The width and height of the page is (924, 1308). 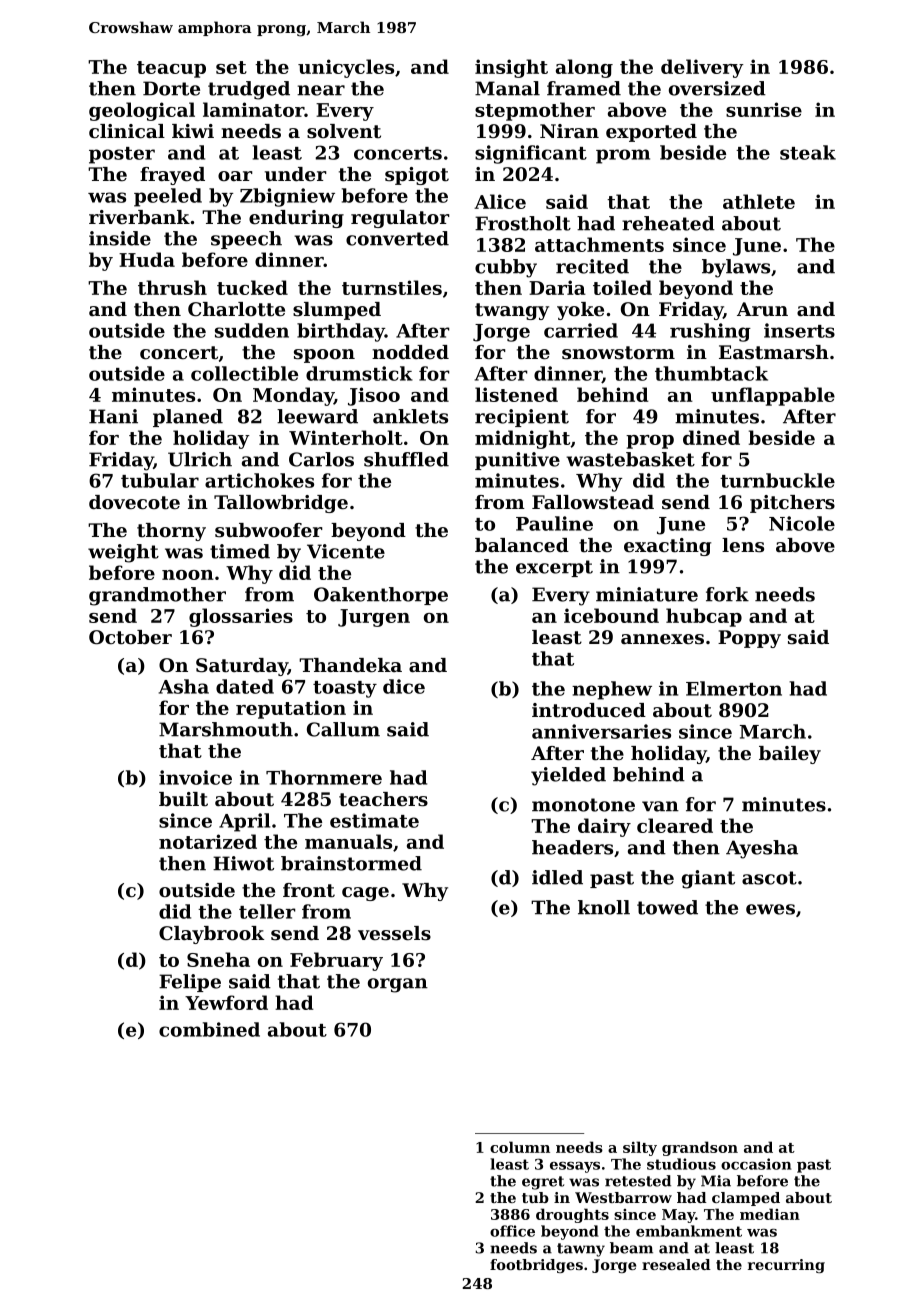 I want to click on weight, so click(x=123, y=553).
